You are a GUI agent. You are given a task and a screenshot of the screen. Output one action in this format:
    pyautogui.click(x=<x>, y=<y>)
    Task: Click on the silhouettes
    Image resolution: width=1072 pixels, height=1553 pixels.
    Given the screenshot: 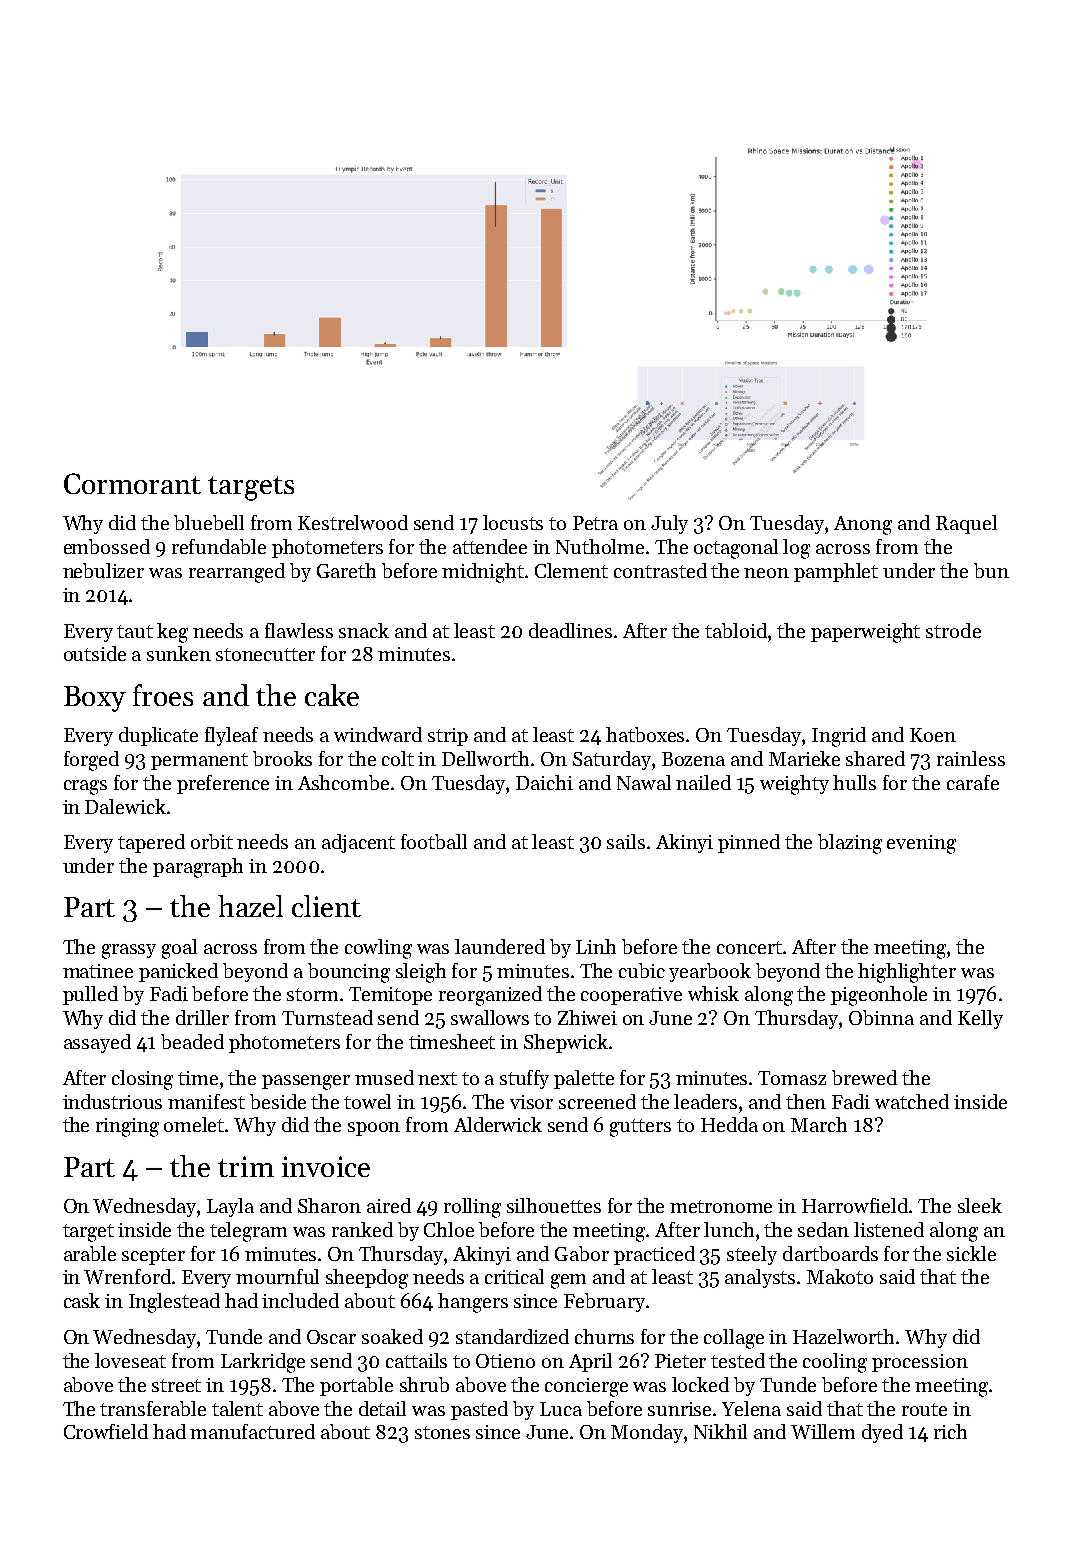 What is the action you would take?
    pyautogui.click(x=554, y=1205)
